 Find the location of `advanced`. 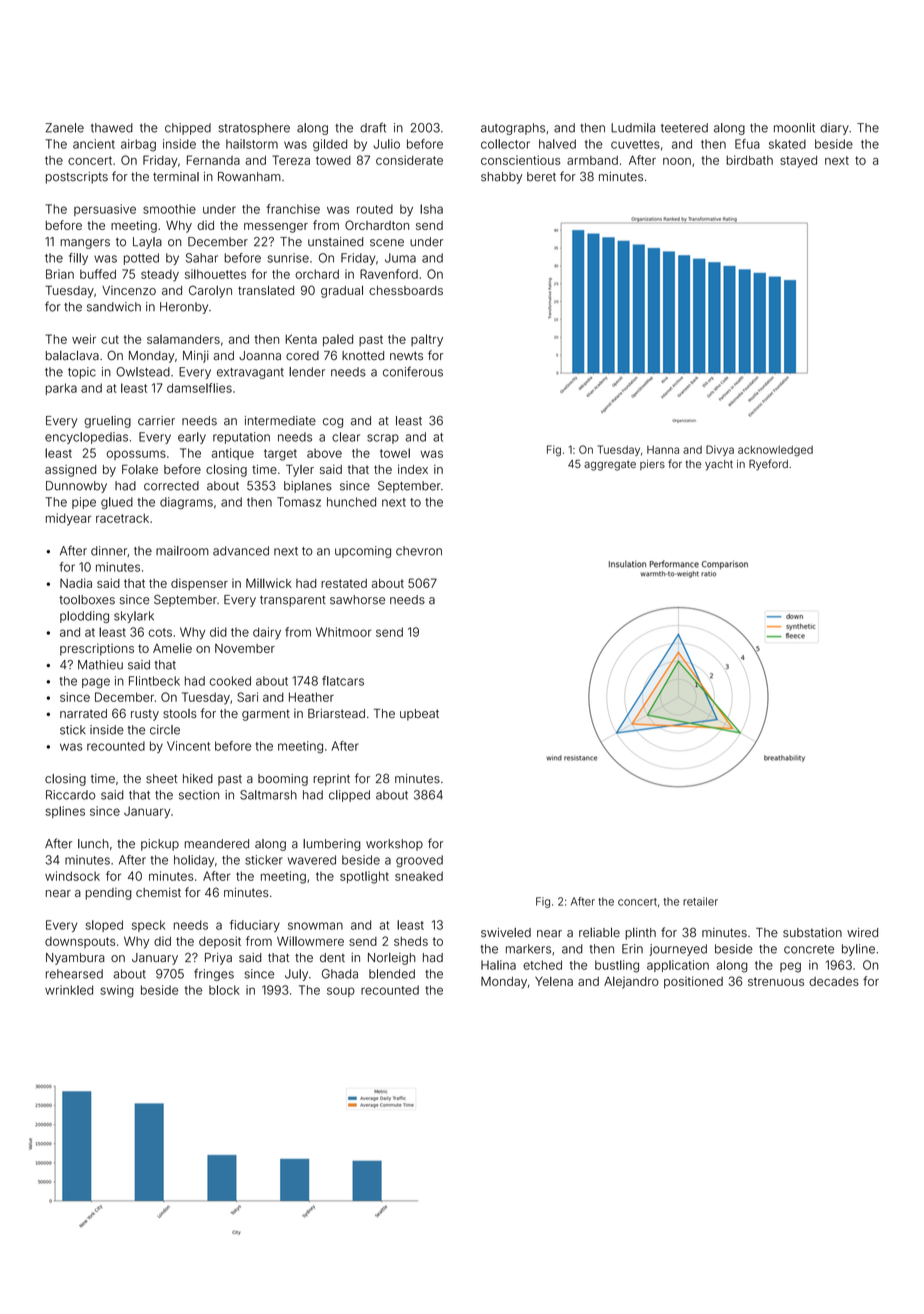

advanced is located at coordinates (241, 551).
